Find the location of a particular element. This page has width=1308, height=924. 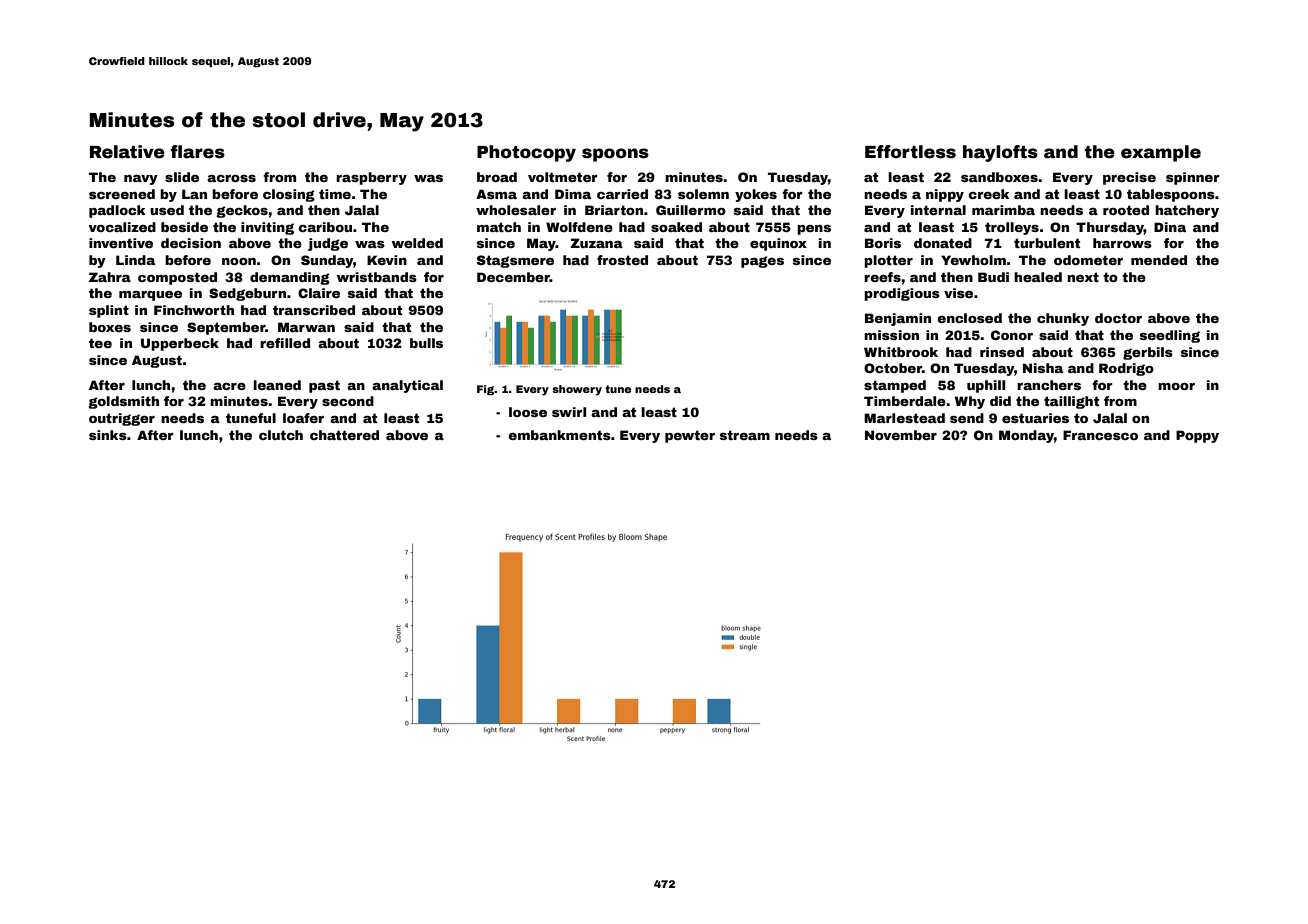

voltmeter is located at coordinates (562, 177).
